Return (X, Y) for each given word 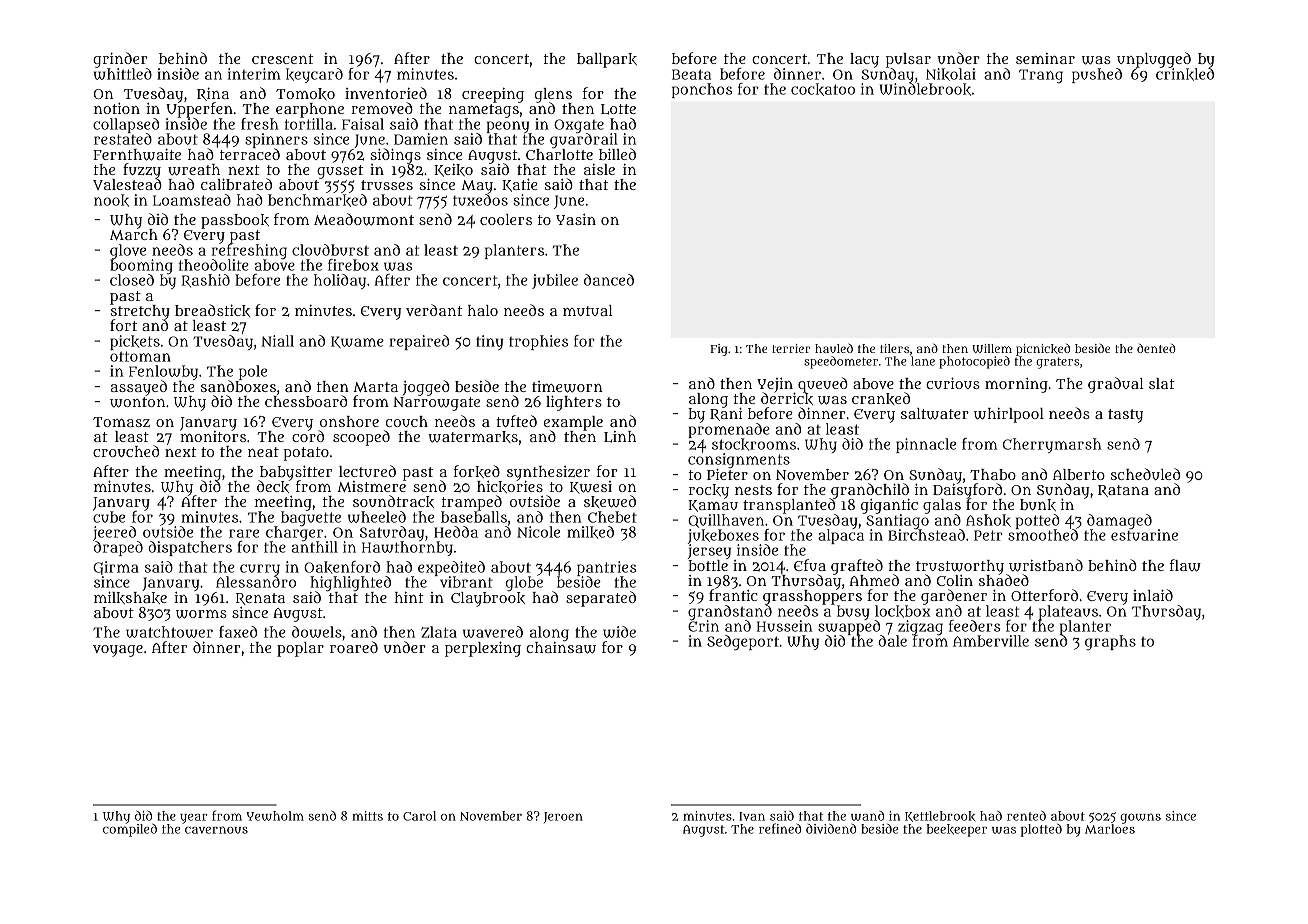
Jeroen (563, 817)
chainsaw (561, 648)
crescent (282, 59)
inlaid (1153, 595)
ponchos (702, 90)
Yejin (776, 385)
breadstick (212, 310)
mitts (367, 816)
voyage (118, 651)
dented (1156, 348)
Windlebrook (925, 89)
